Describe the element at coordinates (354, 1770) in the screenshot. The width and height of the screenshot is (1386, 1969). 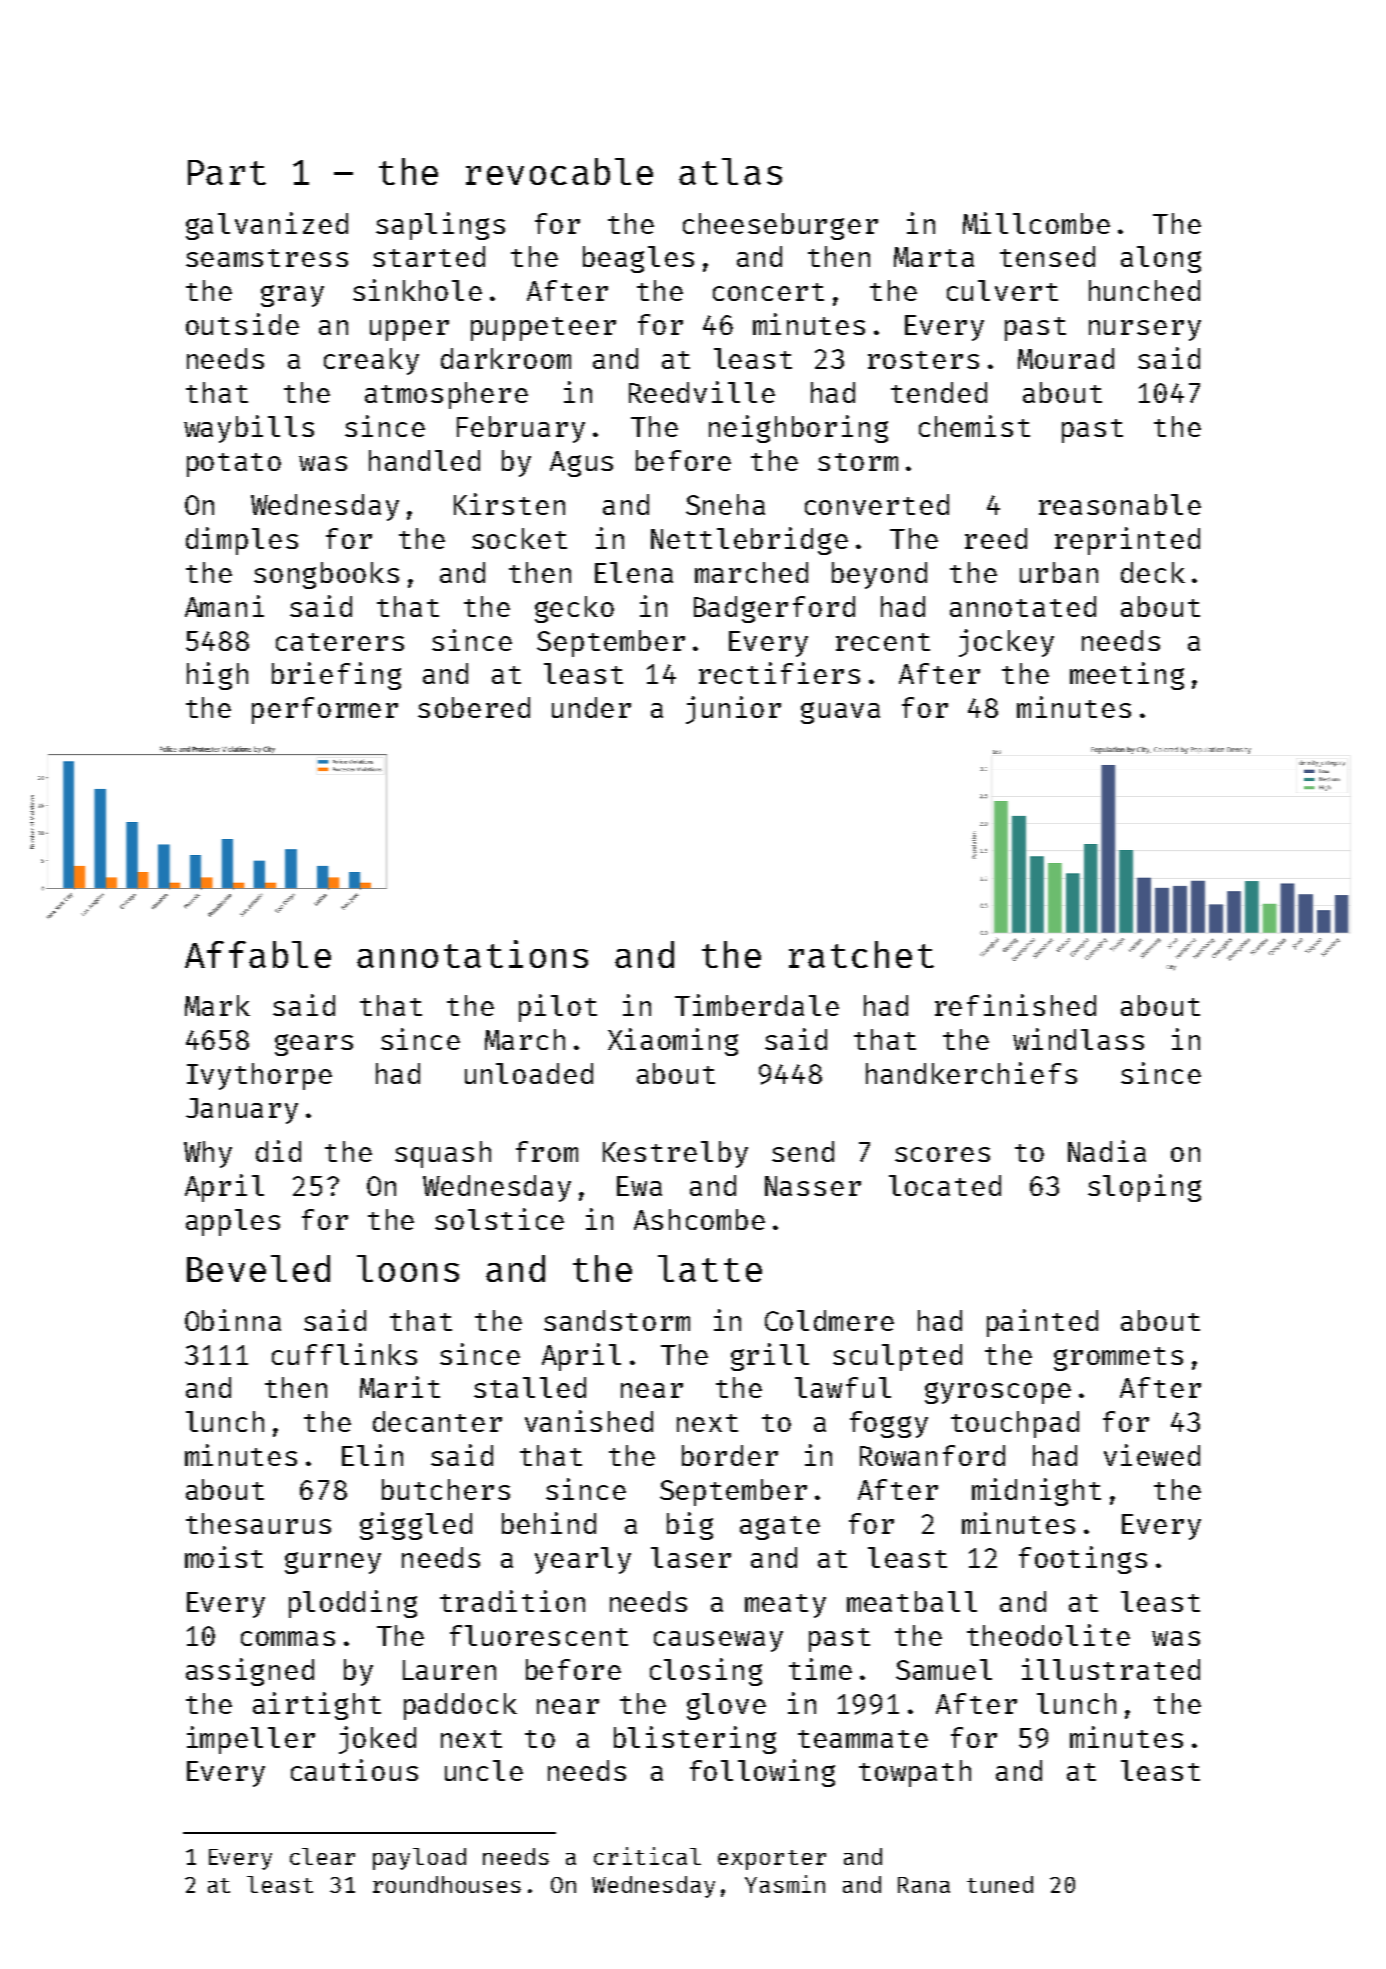
I see `cautious` at that location.
